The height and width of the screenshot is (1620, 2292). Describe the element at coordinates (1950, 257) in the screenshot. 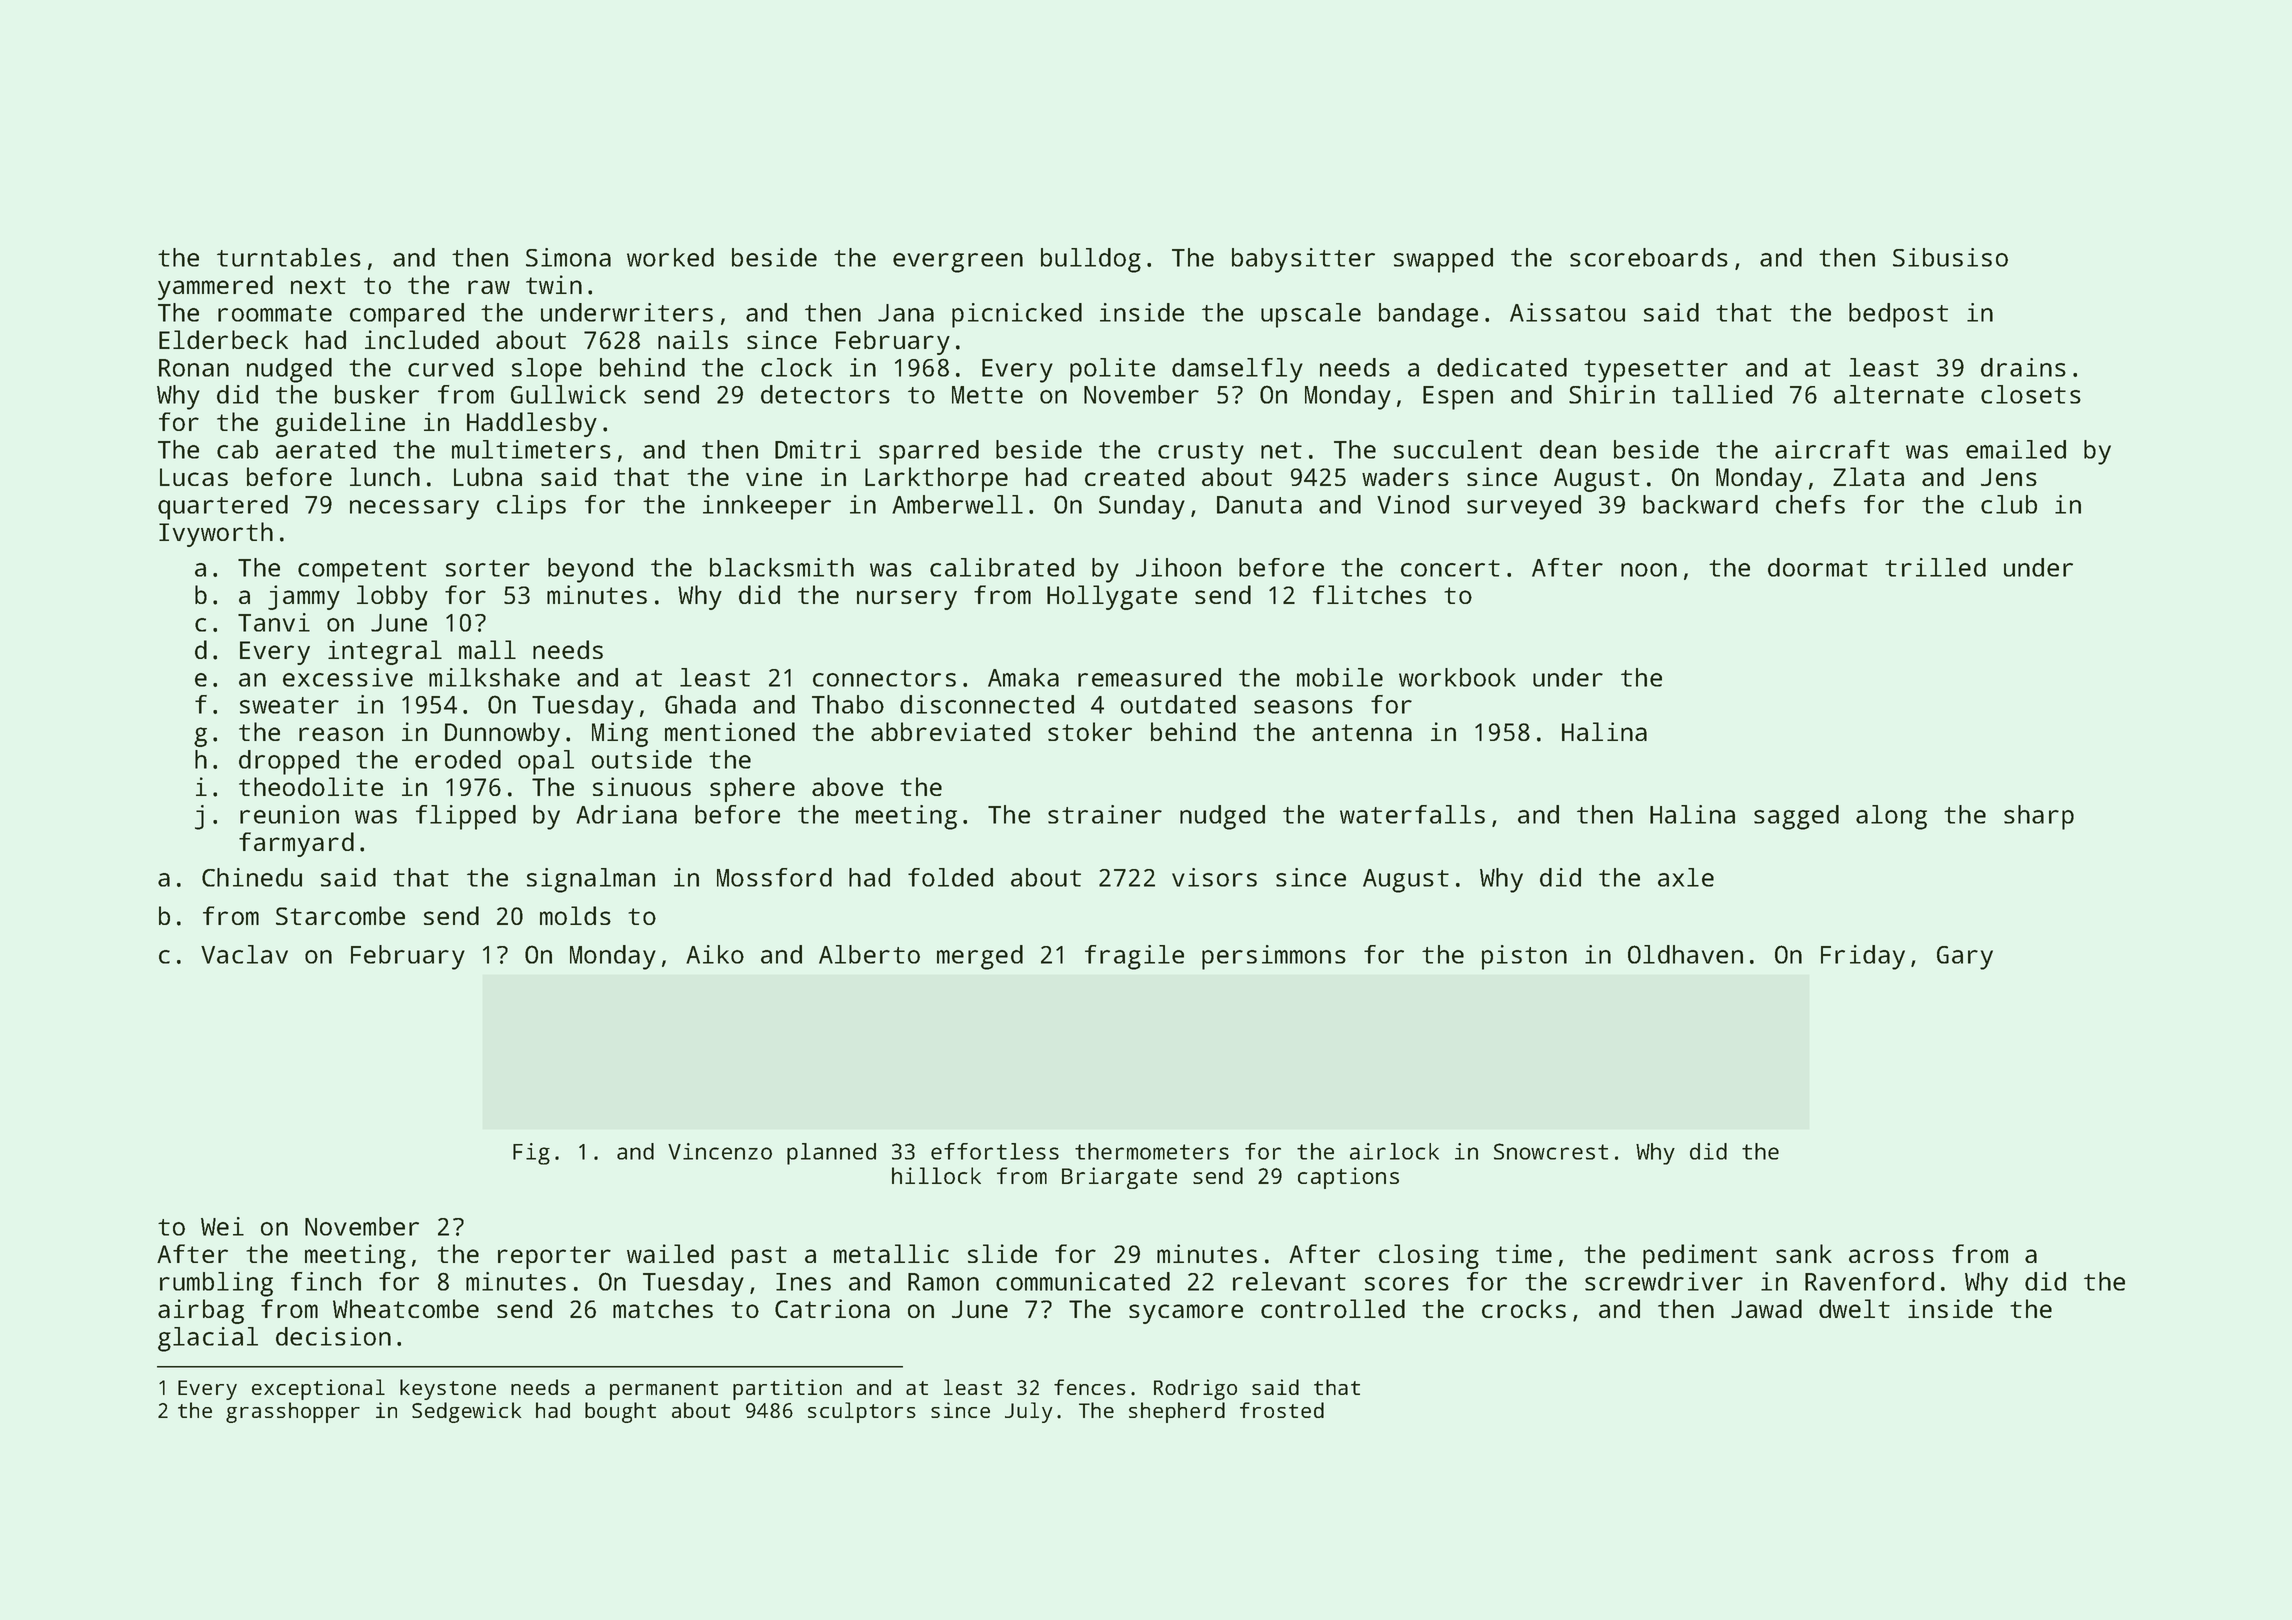

I see `Sibusiso` at that location.
